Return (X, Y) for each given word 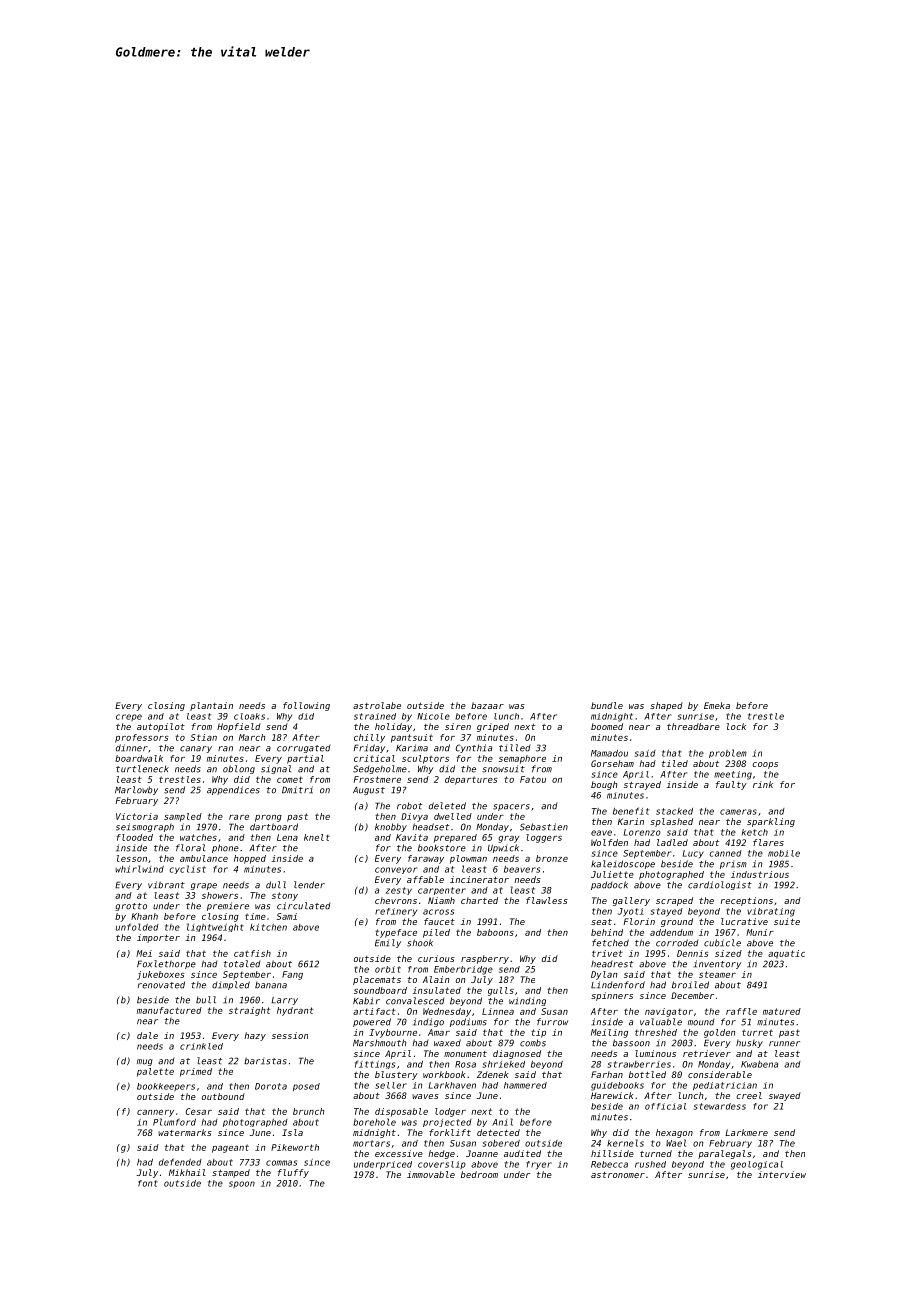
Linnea (498, 1011)
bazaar (487, 705)
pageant (230, 1148)
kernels (625, 1143)
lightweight (215, 927)
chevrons (396, 900)
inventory (717, 964)
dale (147, 1035)
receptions (747, 901)
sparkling (771, 822)
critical (374, 758)
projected (447, 1123)
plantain (211, 706)
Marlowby (136, 790)
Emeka (717, 705)
